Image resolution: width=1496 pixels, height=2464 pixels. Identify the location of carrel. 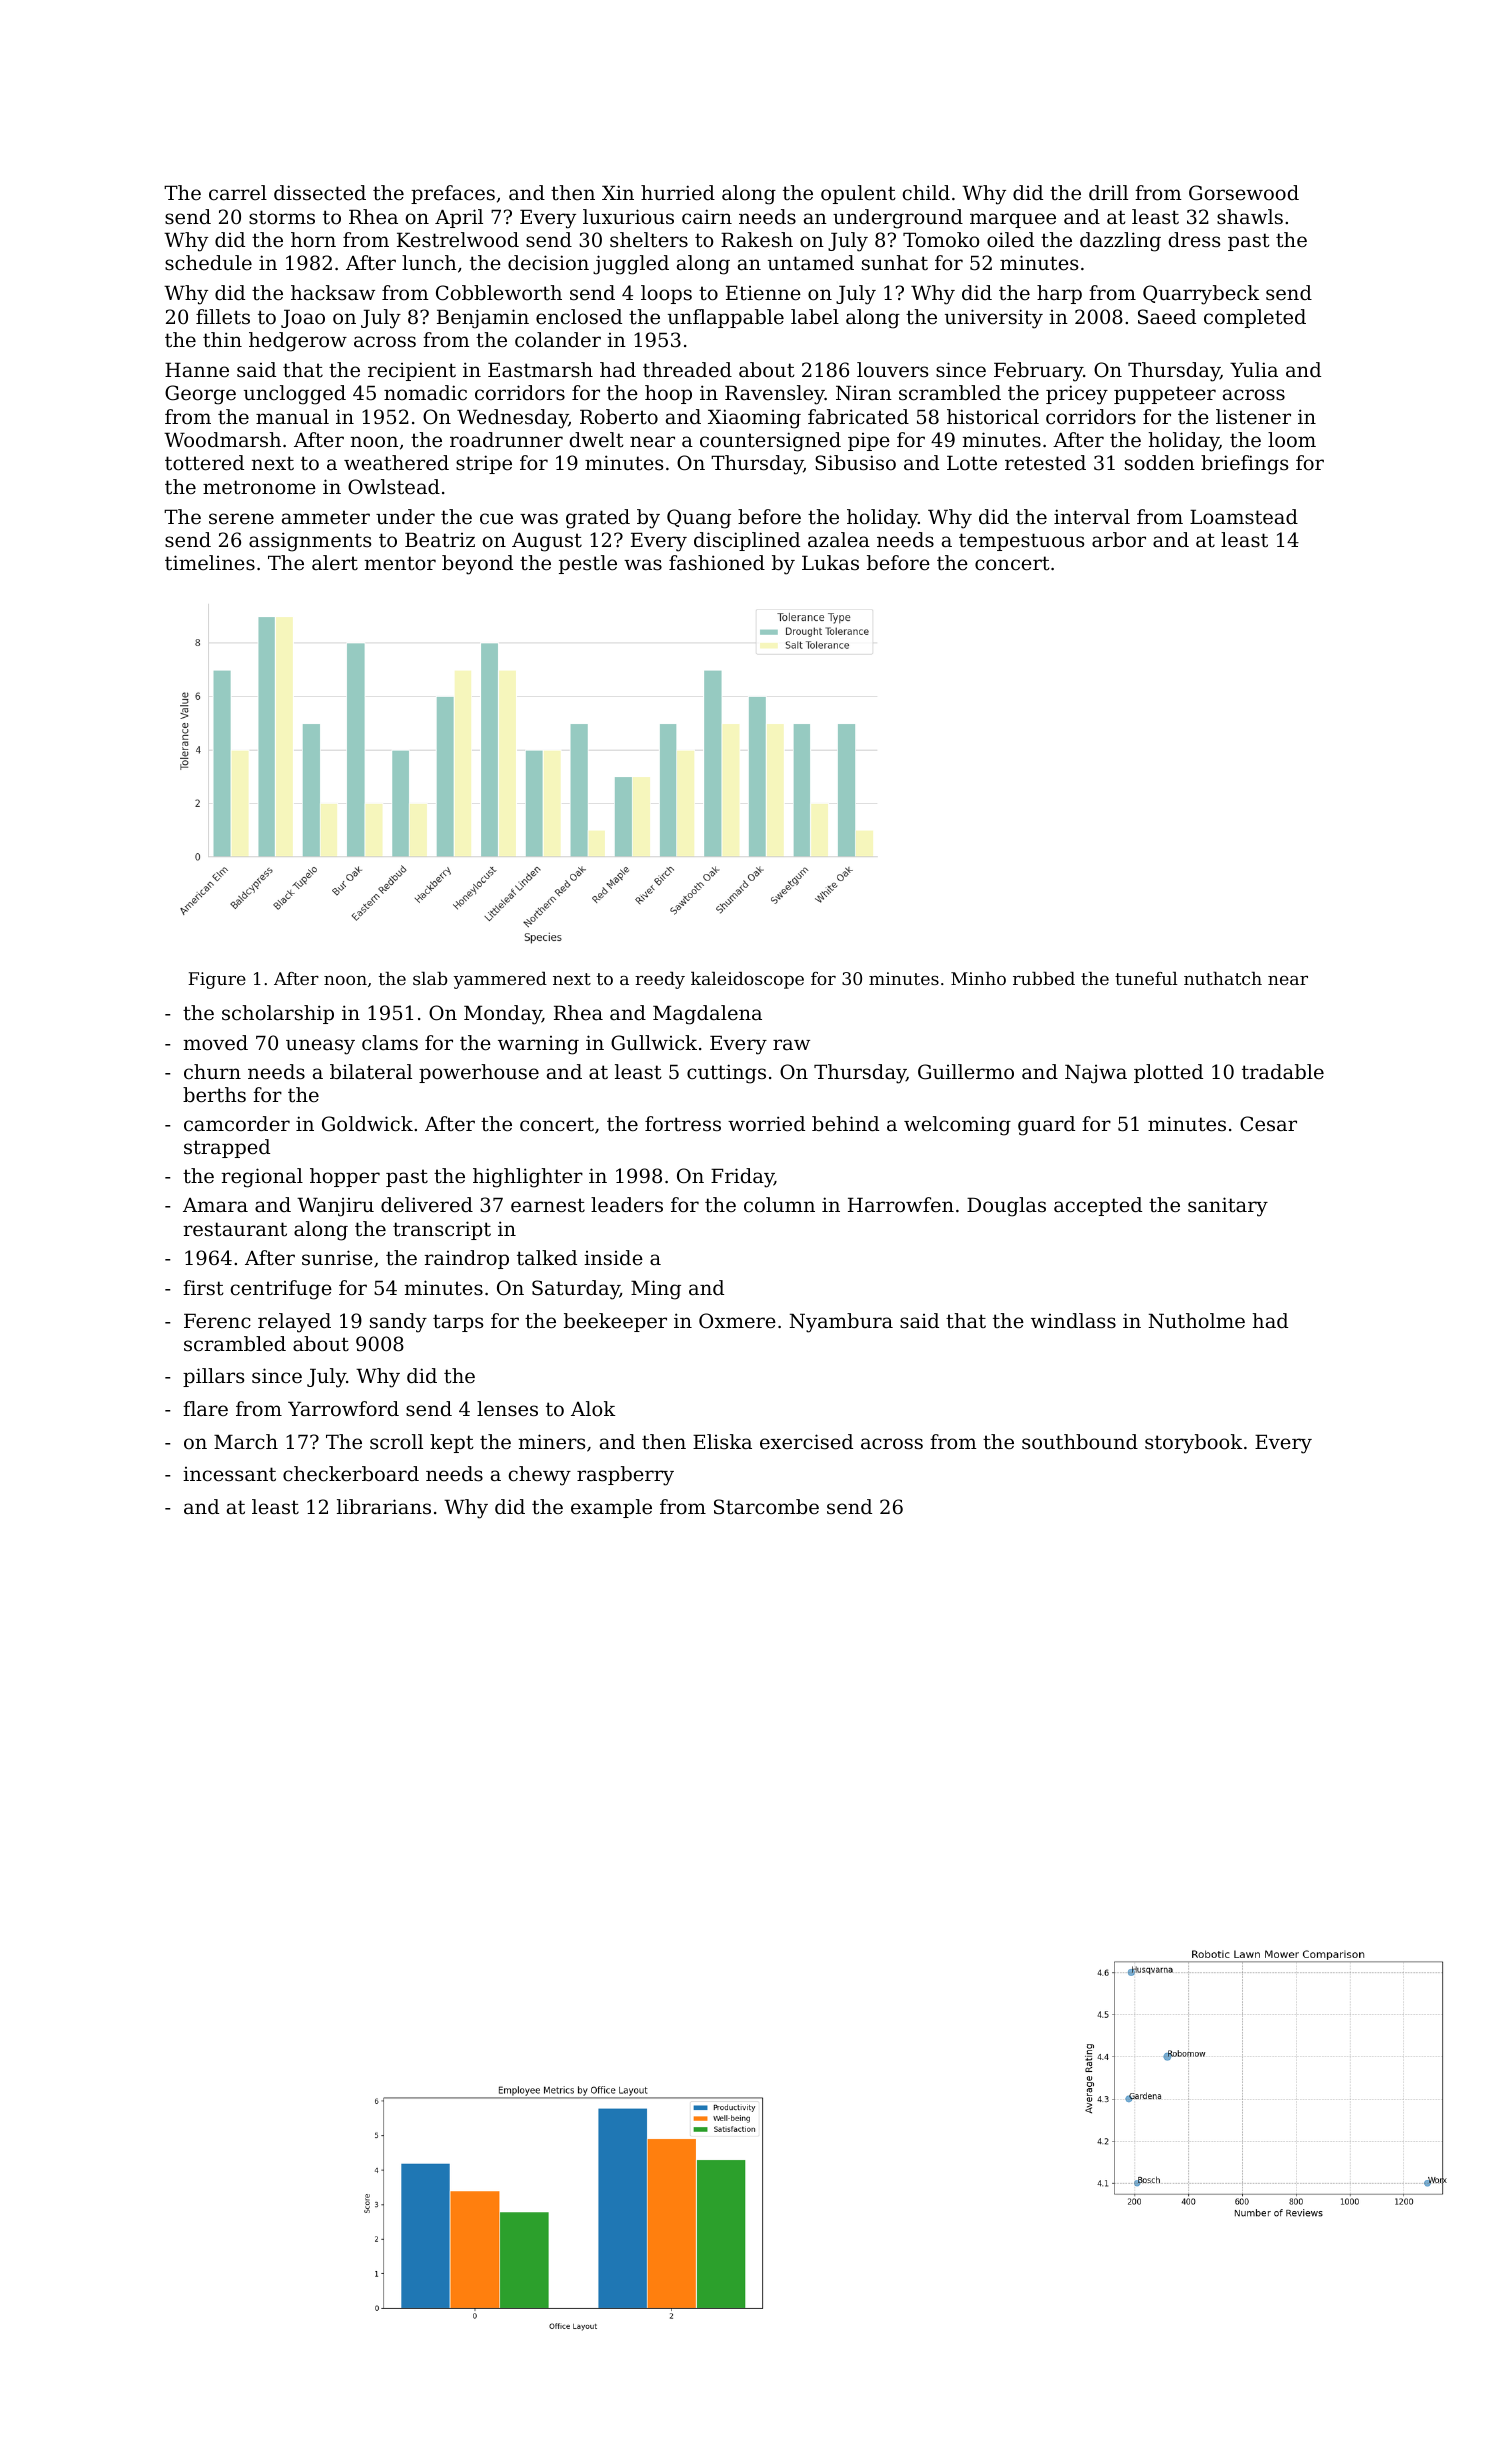
(238, 192).
